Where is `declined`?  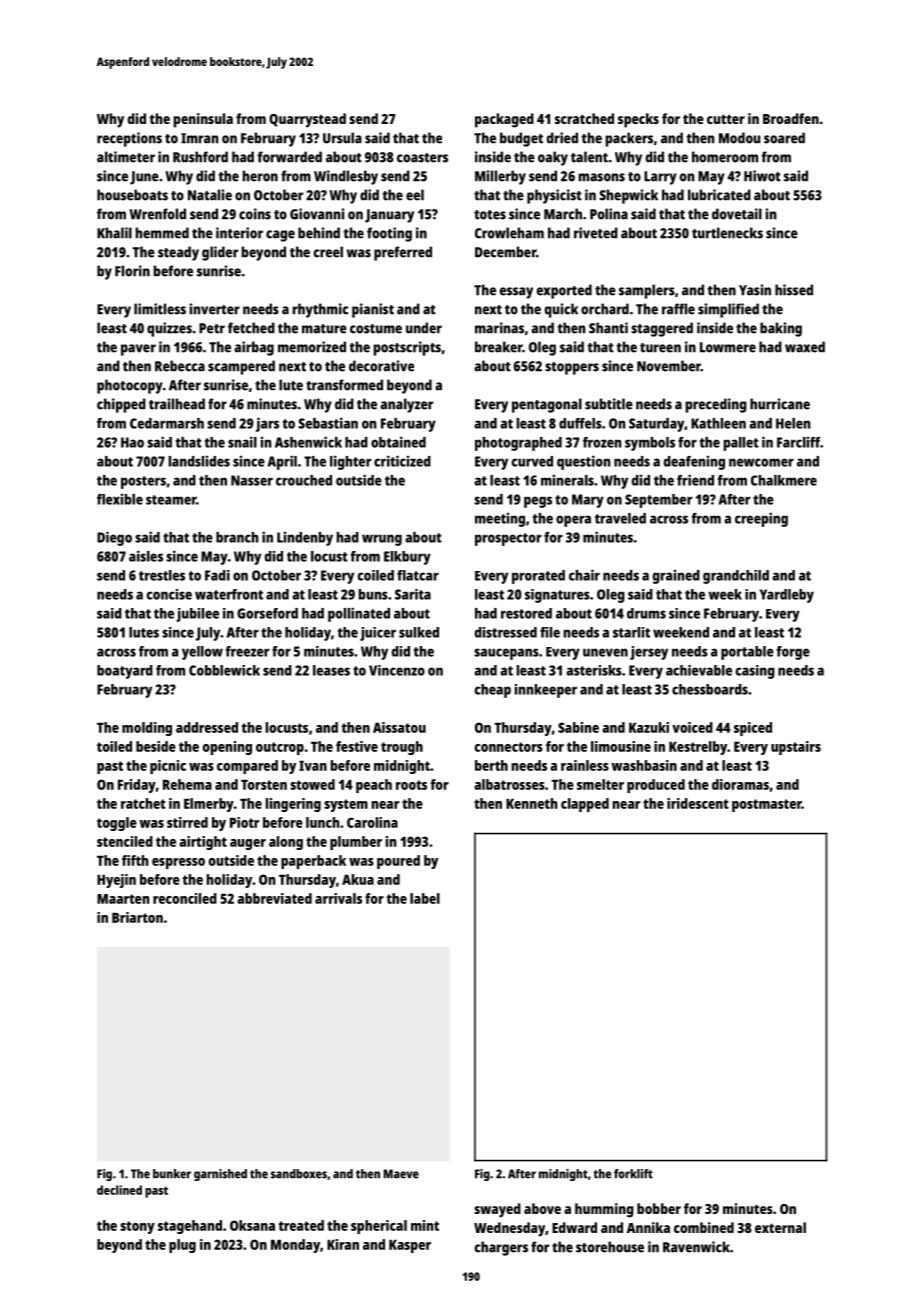 declined is located at coordinates (119, 1190).
